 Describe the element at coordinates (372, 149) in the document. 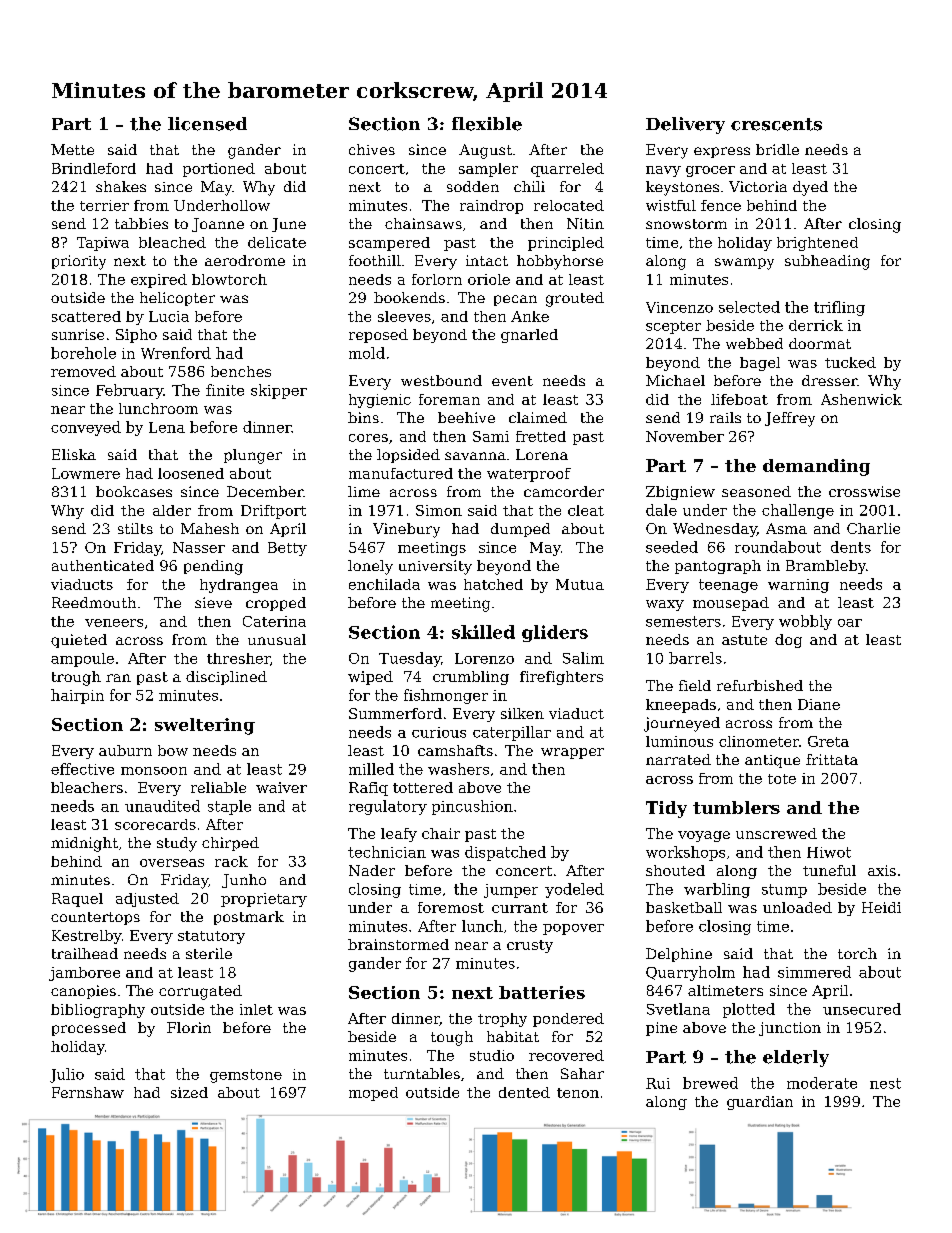

I see `chives` at that location.
